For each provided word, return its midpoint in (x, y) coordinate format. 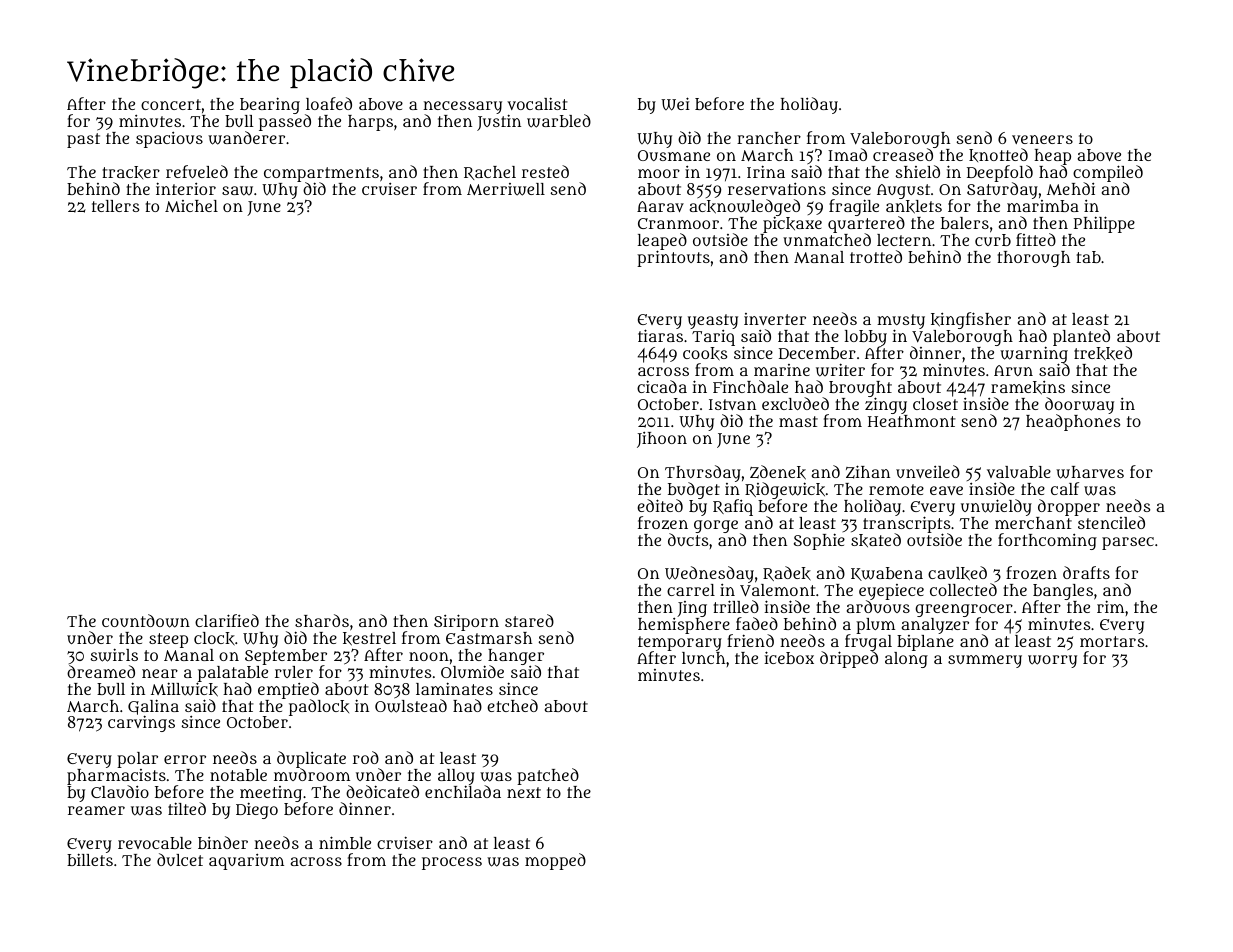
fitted (1036, 239)
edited (660, 505)
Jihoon (662, 440)
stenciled (1111, 522)
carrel (691, 590)
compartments (321, 175)
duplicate (311, 760)
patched (548, 776)
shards (322, 620)
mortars (1112, 641)
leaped (662, 242)
